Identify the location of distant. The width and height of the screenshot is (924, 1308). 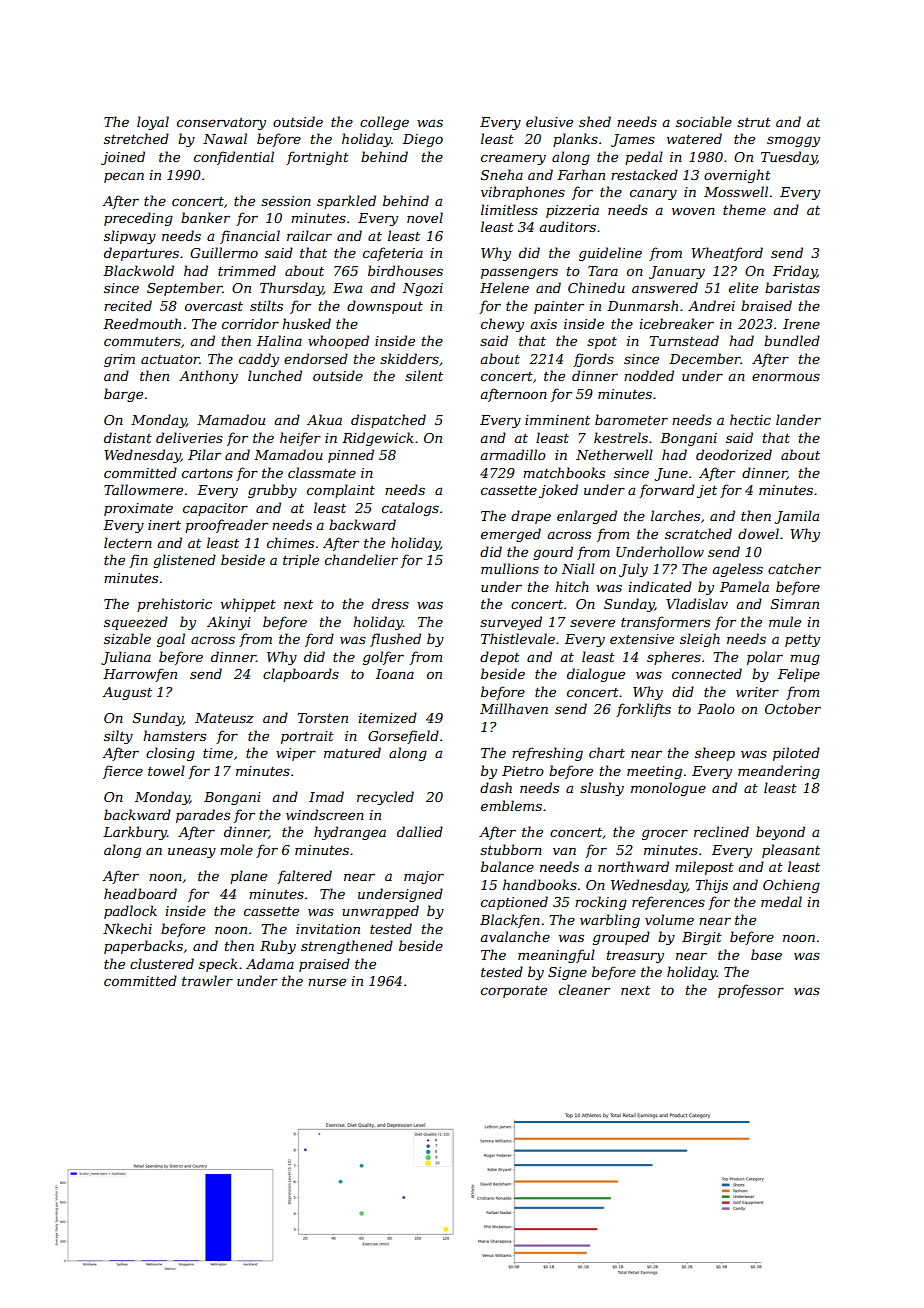
(128, 437).
